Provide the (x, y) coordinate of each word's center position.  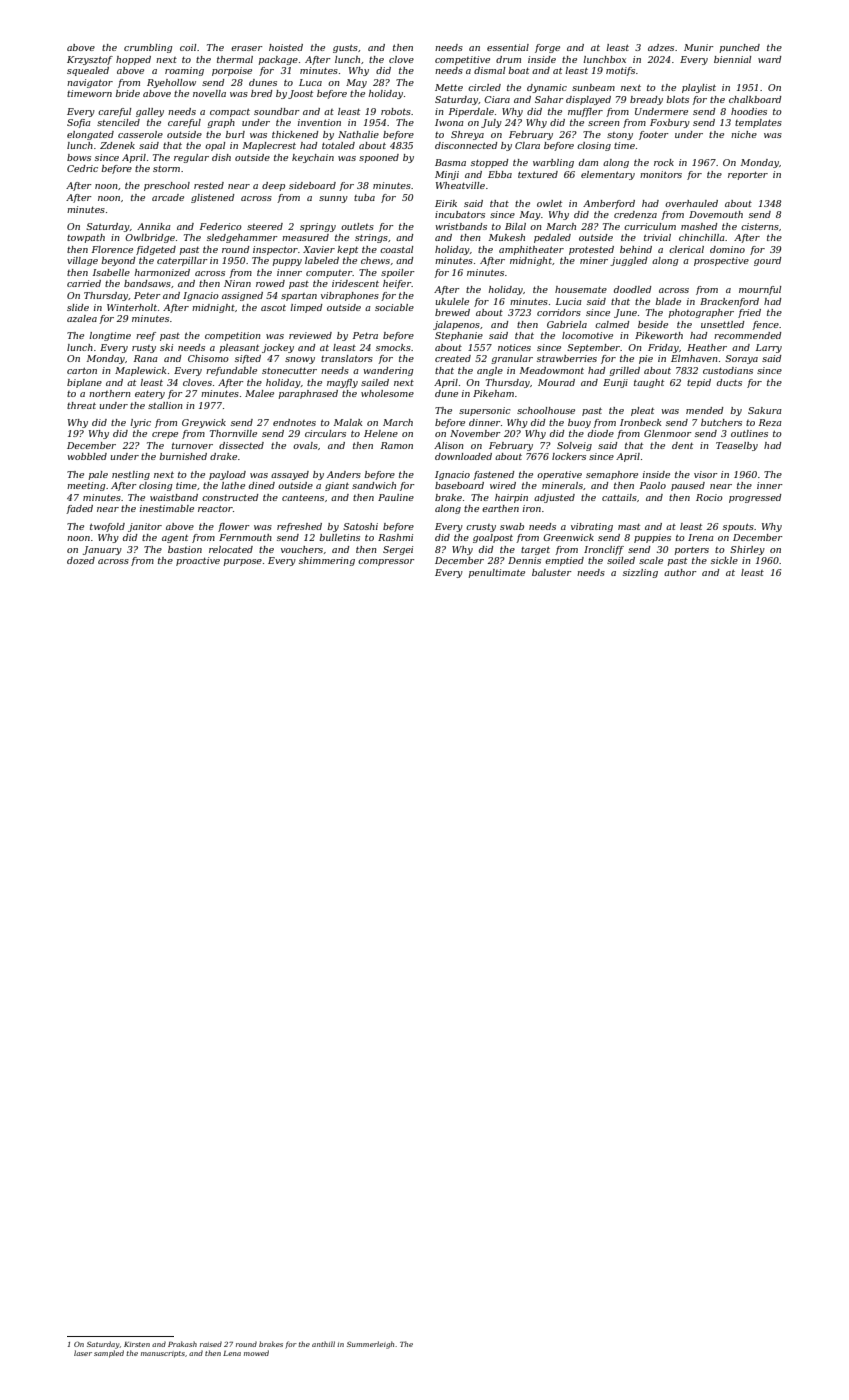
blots (677, 99)
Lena (232, 1353)
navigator (90, 83)
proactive (198, 561)
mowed (256, 1353)
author (680, 572)
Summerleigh (370, 1345)
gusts (345, 48)
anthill (323, 1344)
